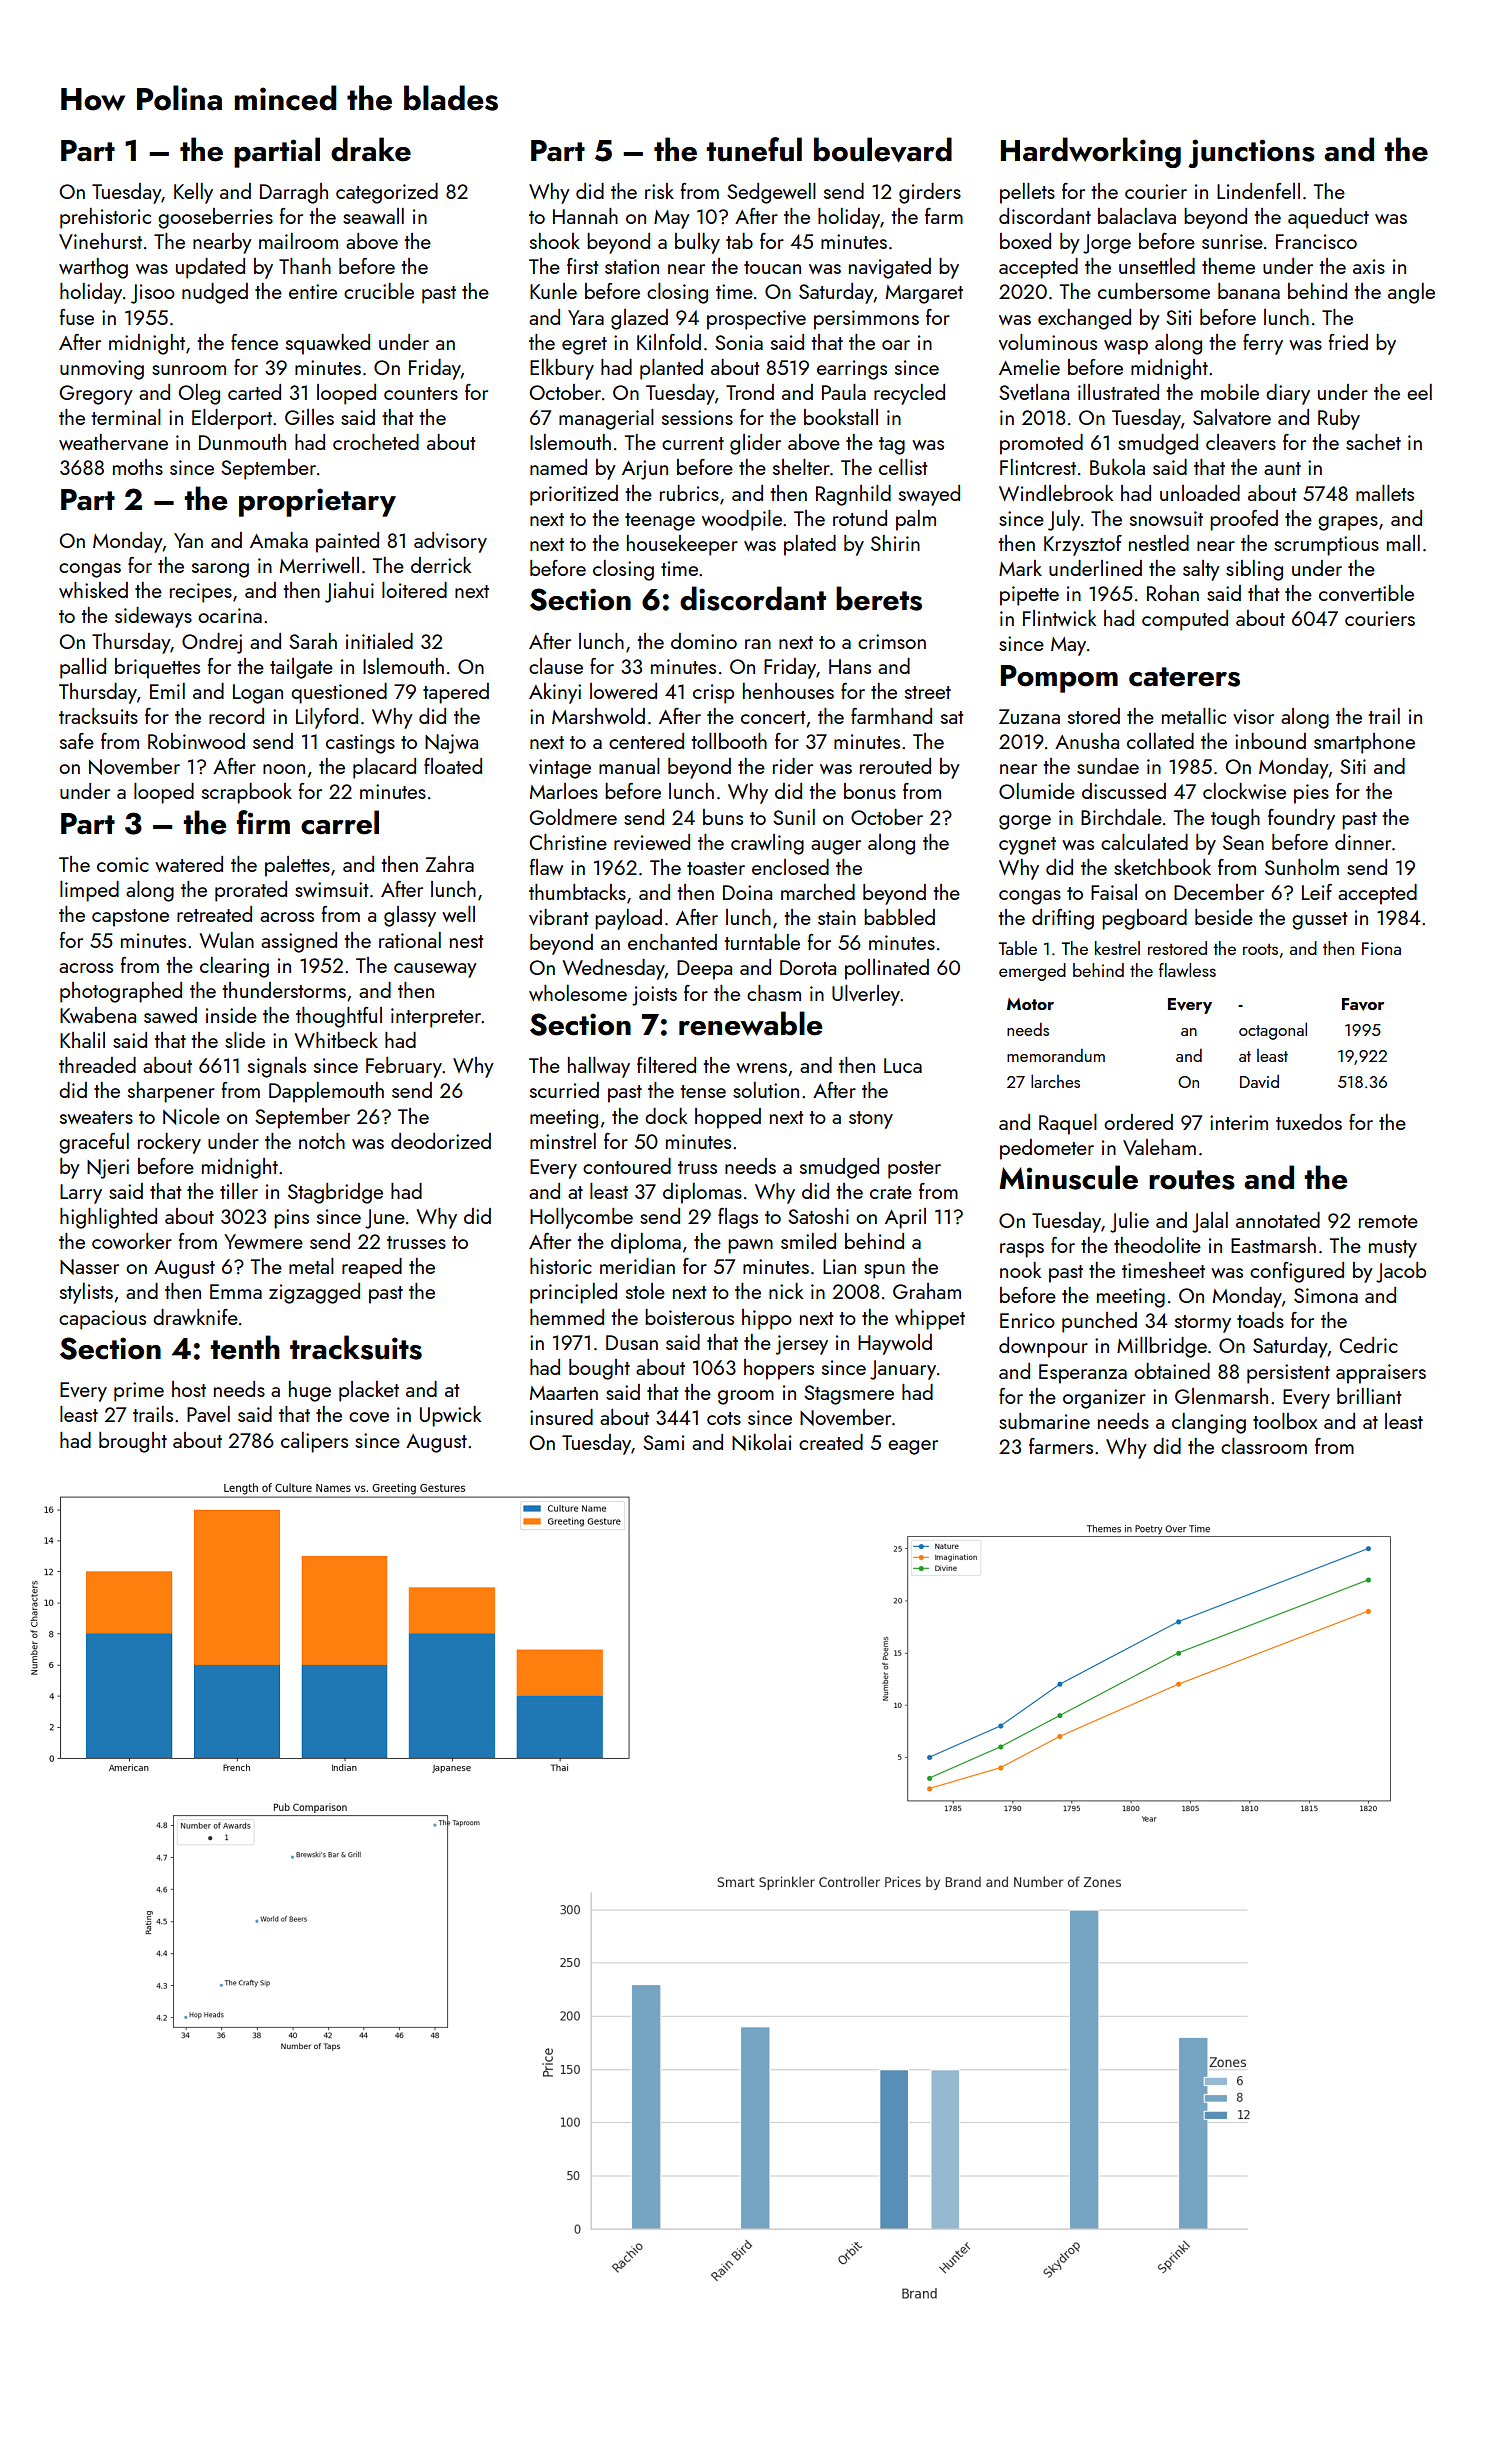 The image size is (1496, 2464). Describe the element at coordinates (913, 1447) in the page. I see `eager` at that location.
